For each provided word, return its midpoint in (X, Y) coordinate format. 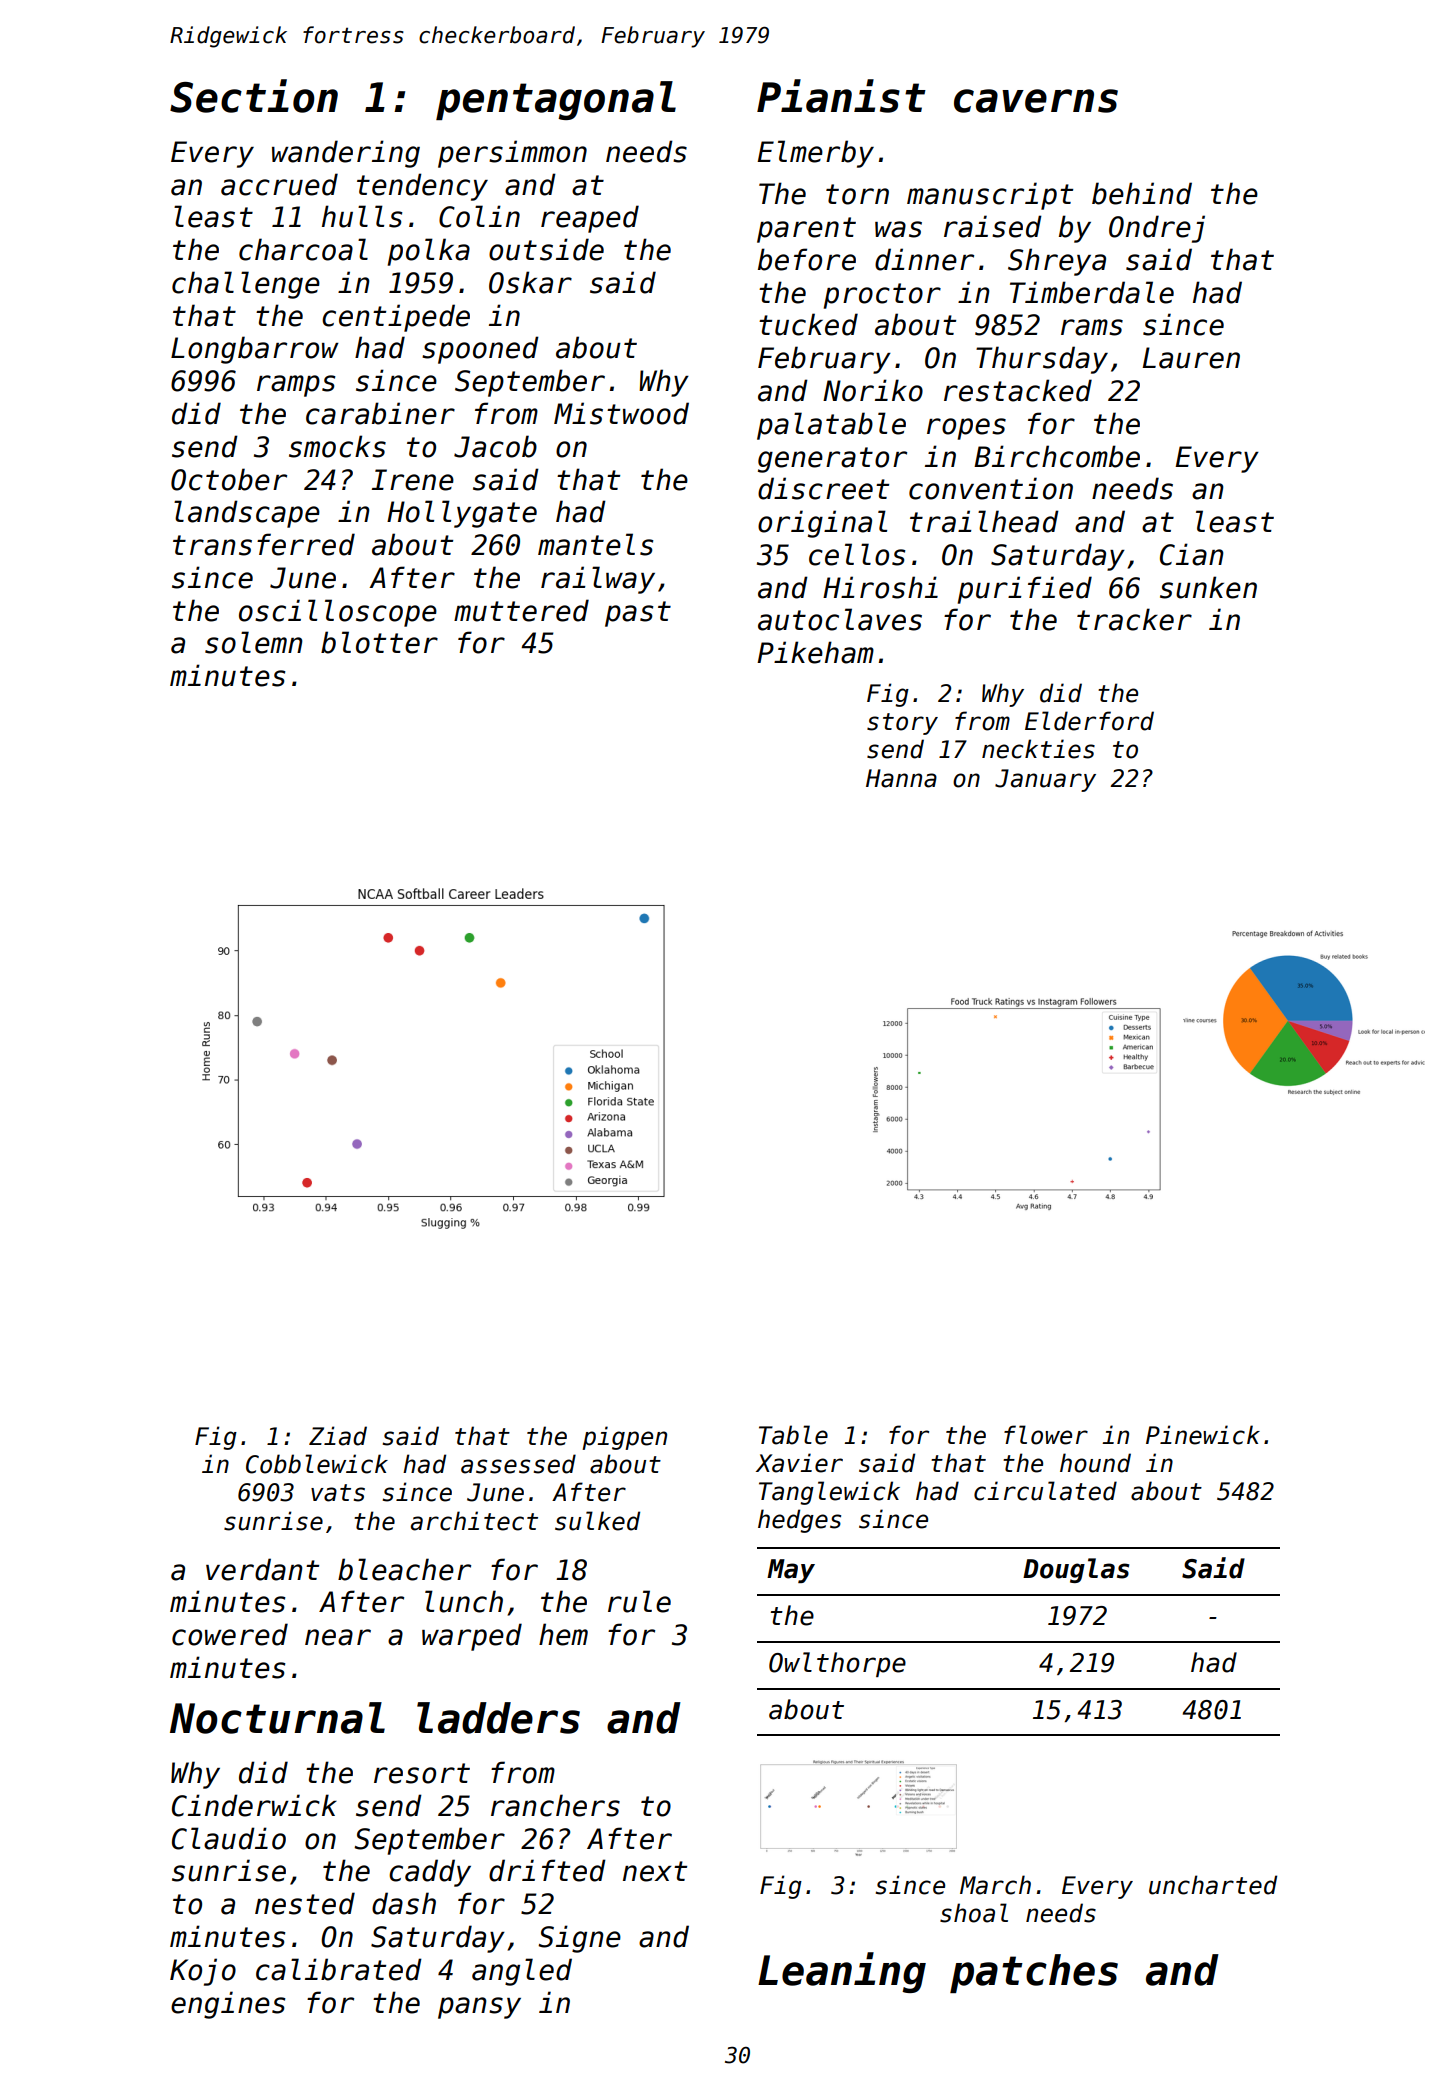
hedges (799, 1521)
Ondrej (1157, 229)
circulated (1045, 1491)
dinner (924, 259)
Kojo (203, 1972)
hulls (362, 216)
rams (1092, 327)
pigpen (624, 1438)
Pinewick (1203, 1435)
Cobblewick (317, 1464)
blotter (379, 642)
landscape (247, 514)
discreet (823, 488)
